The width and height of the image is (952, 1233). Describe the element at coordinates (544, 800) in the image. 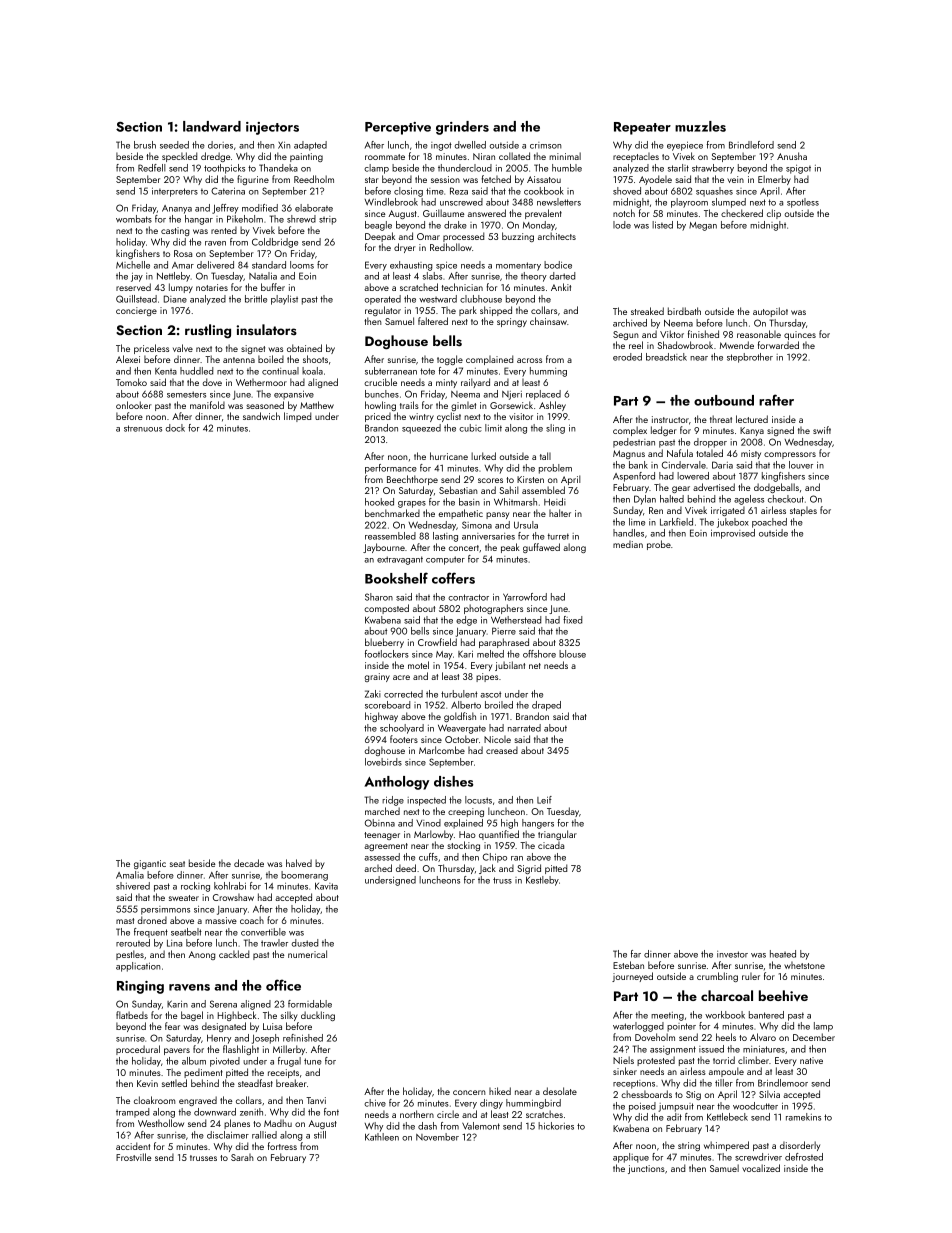

I see `Leif` at that location.
